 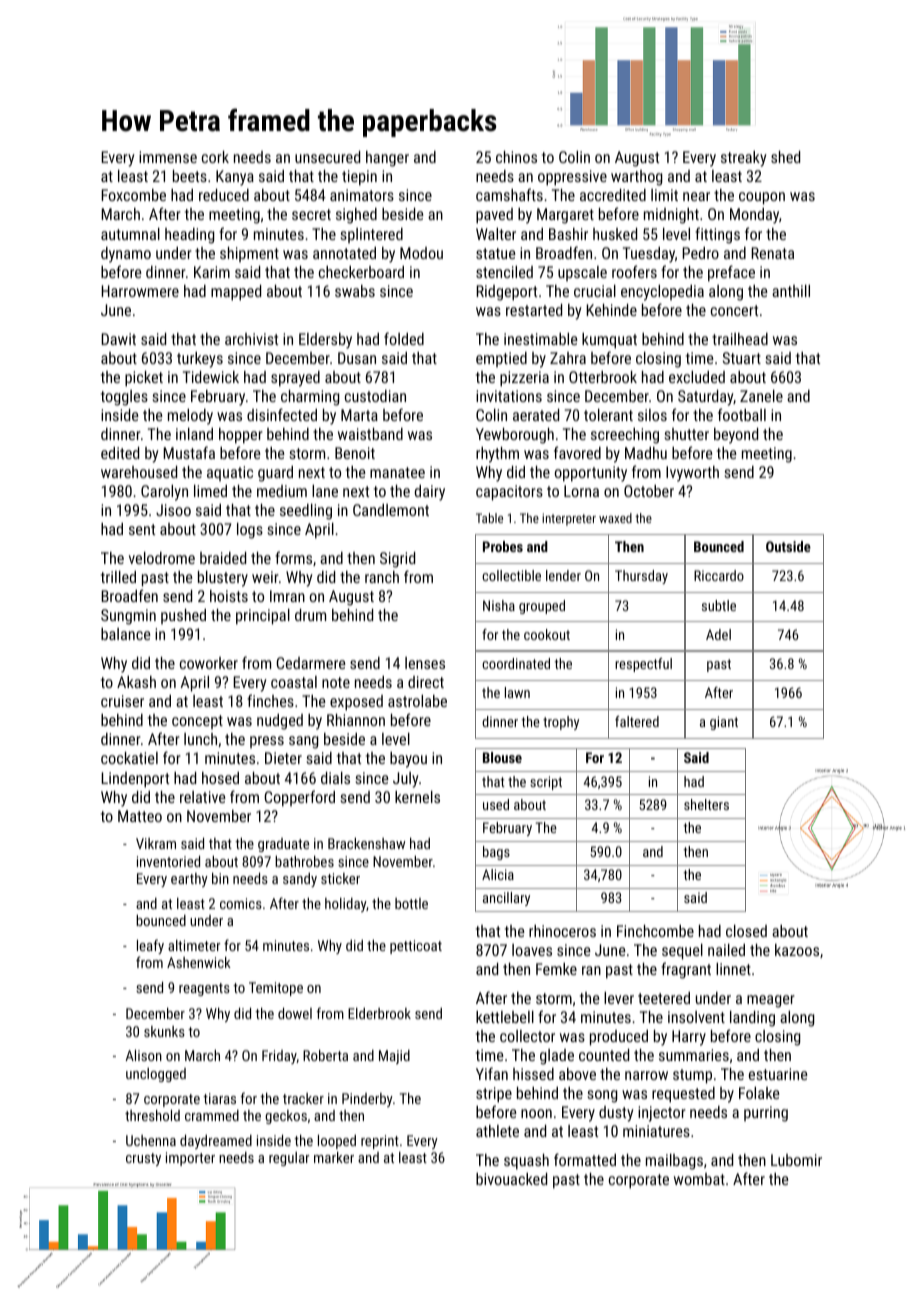 I want to click on tiaras, so click(x=219, y=1098).
